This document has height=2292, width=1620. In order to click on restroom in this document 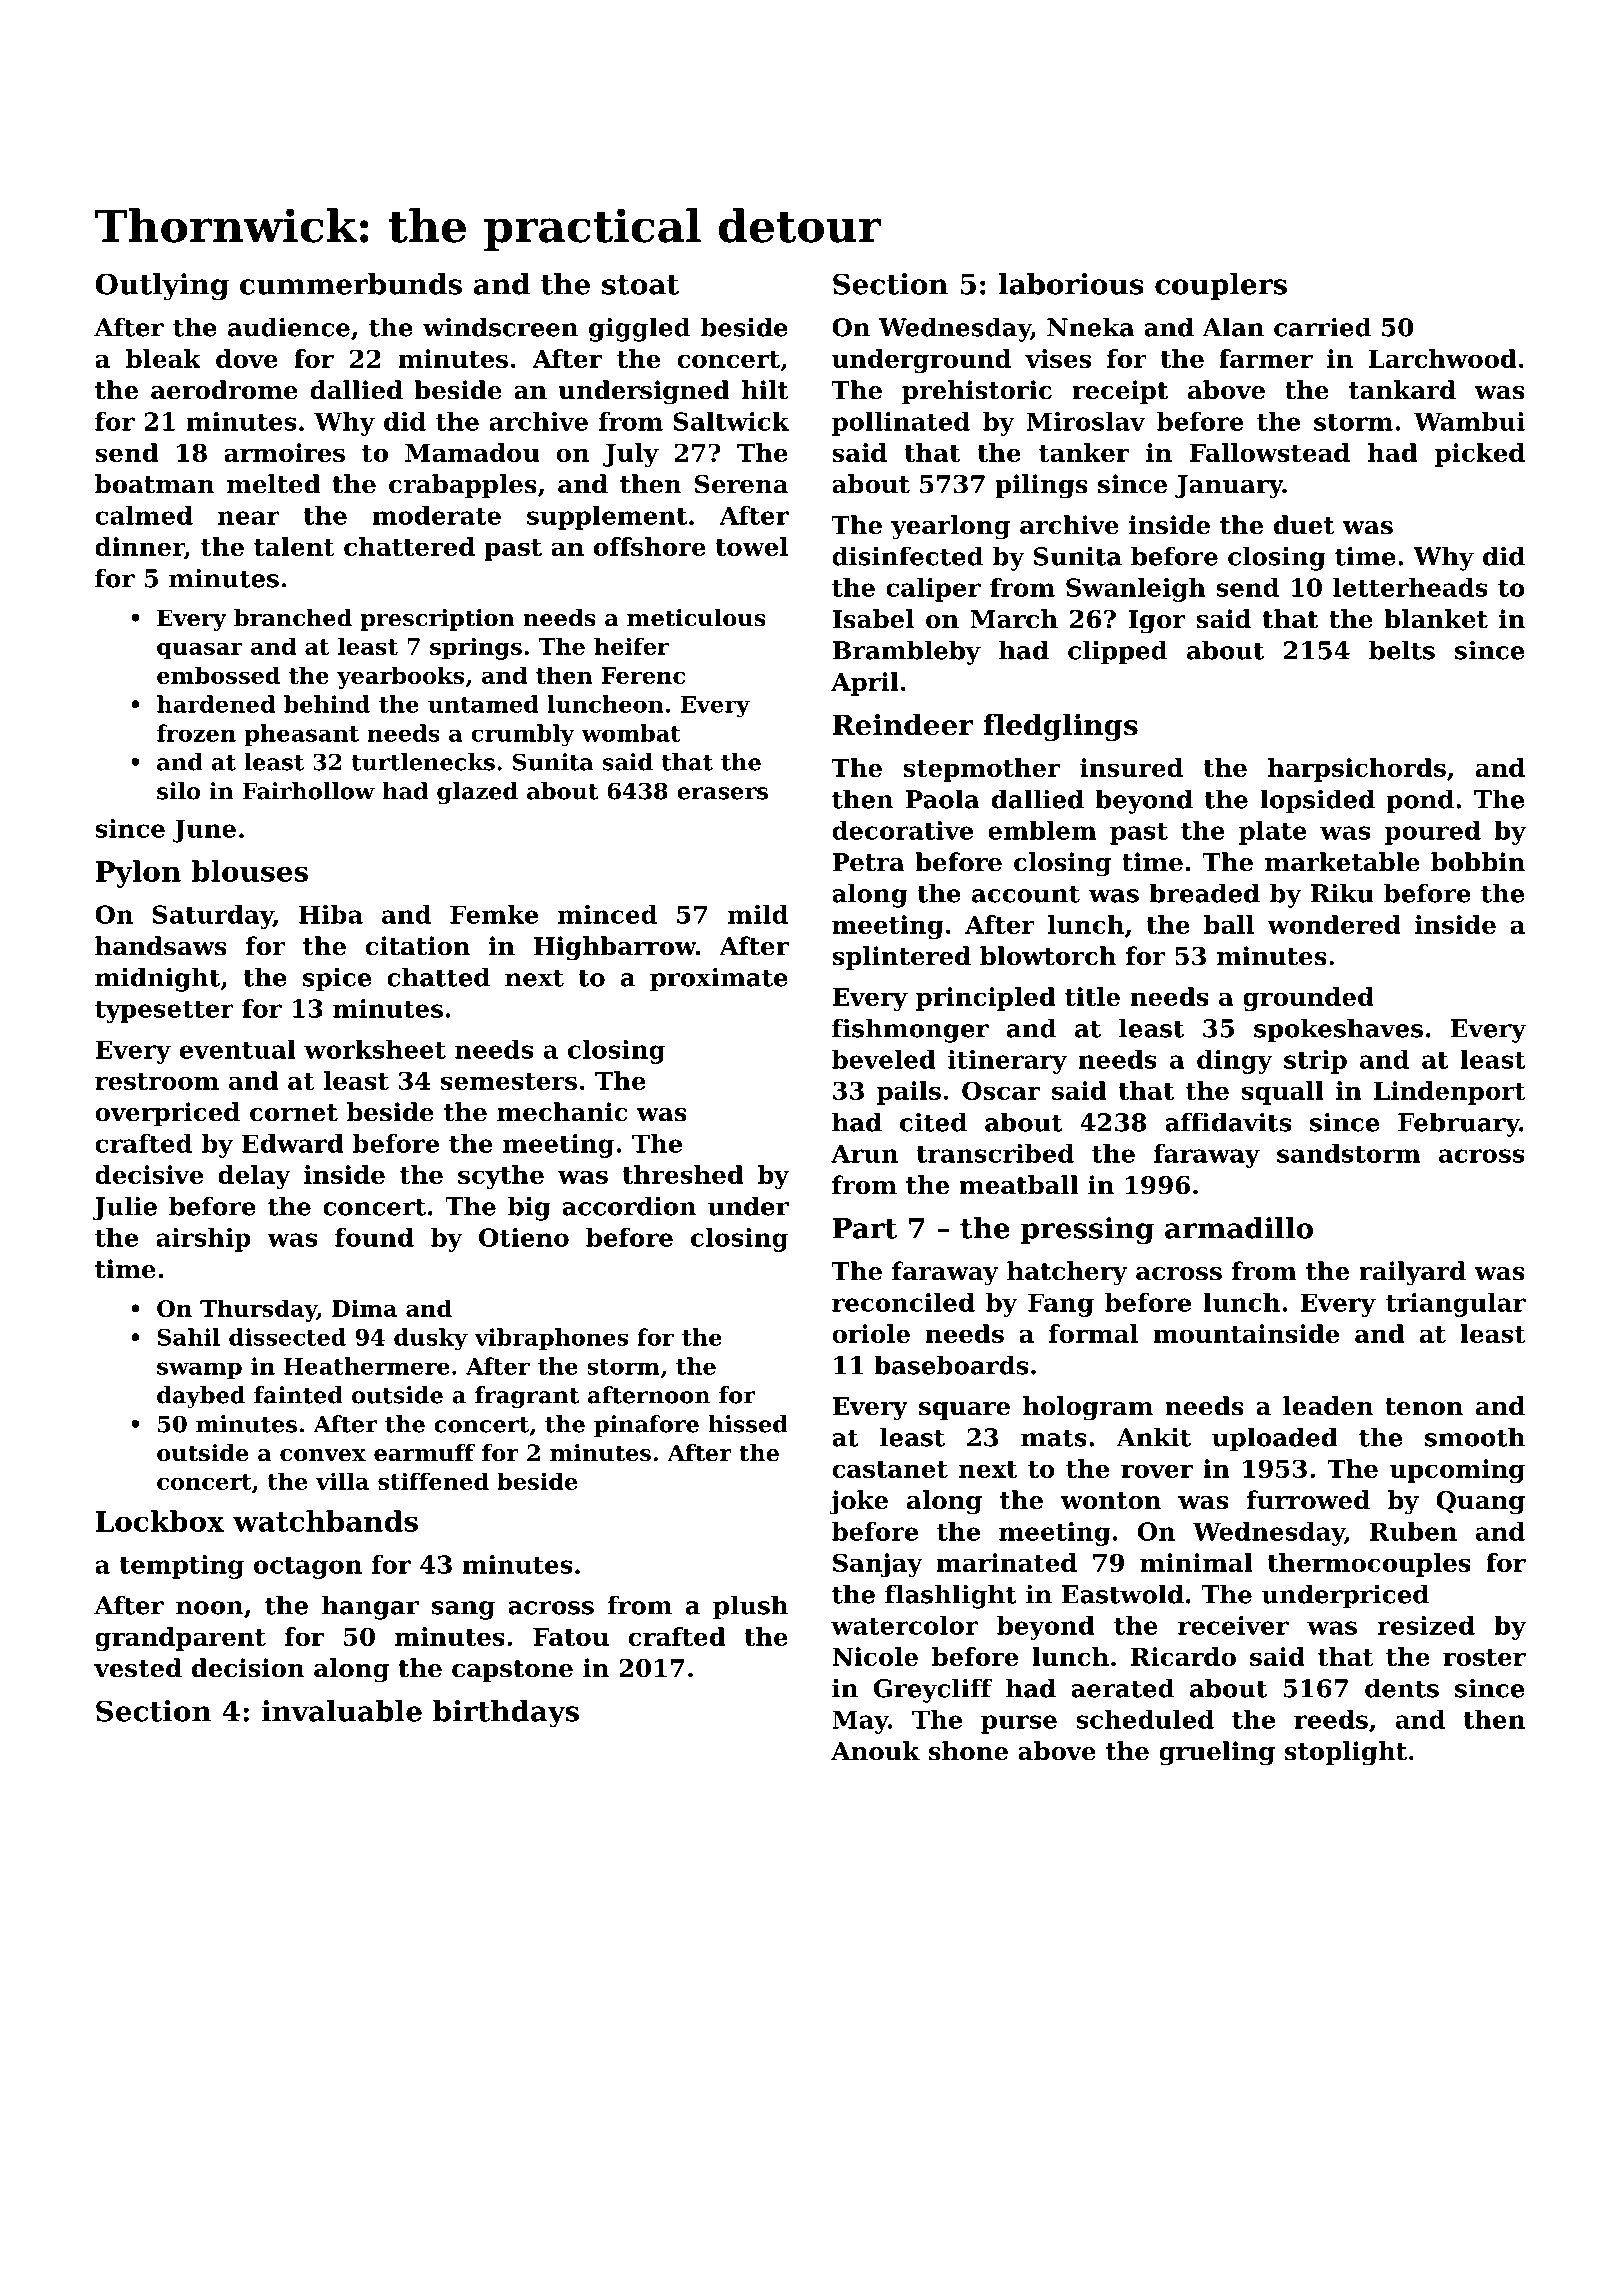, I will do `click(157, 1081)`.
